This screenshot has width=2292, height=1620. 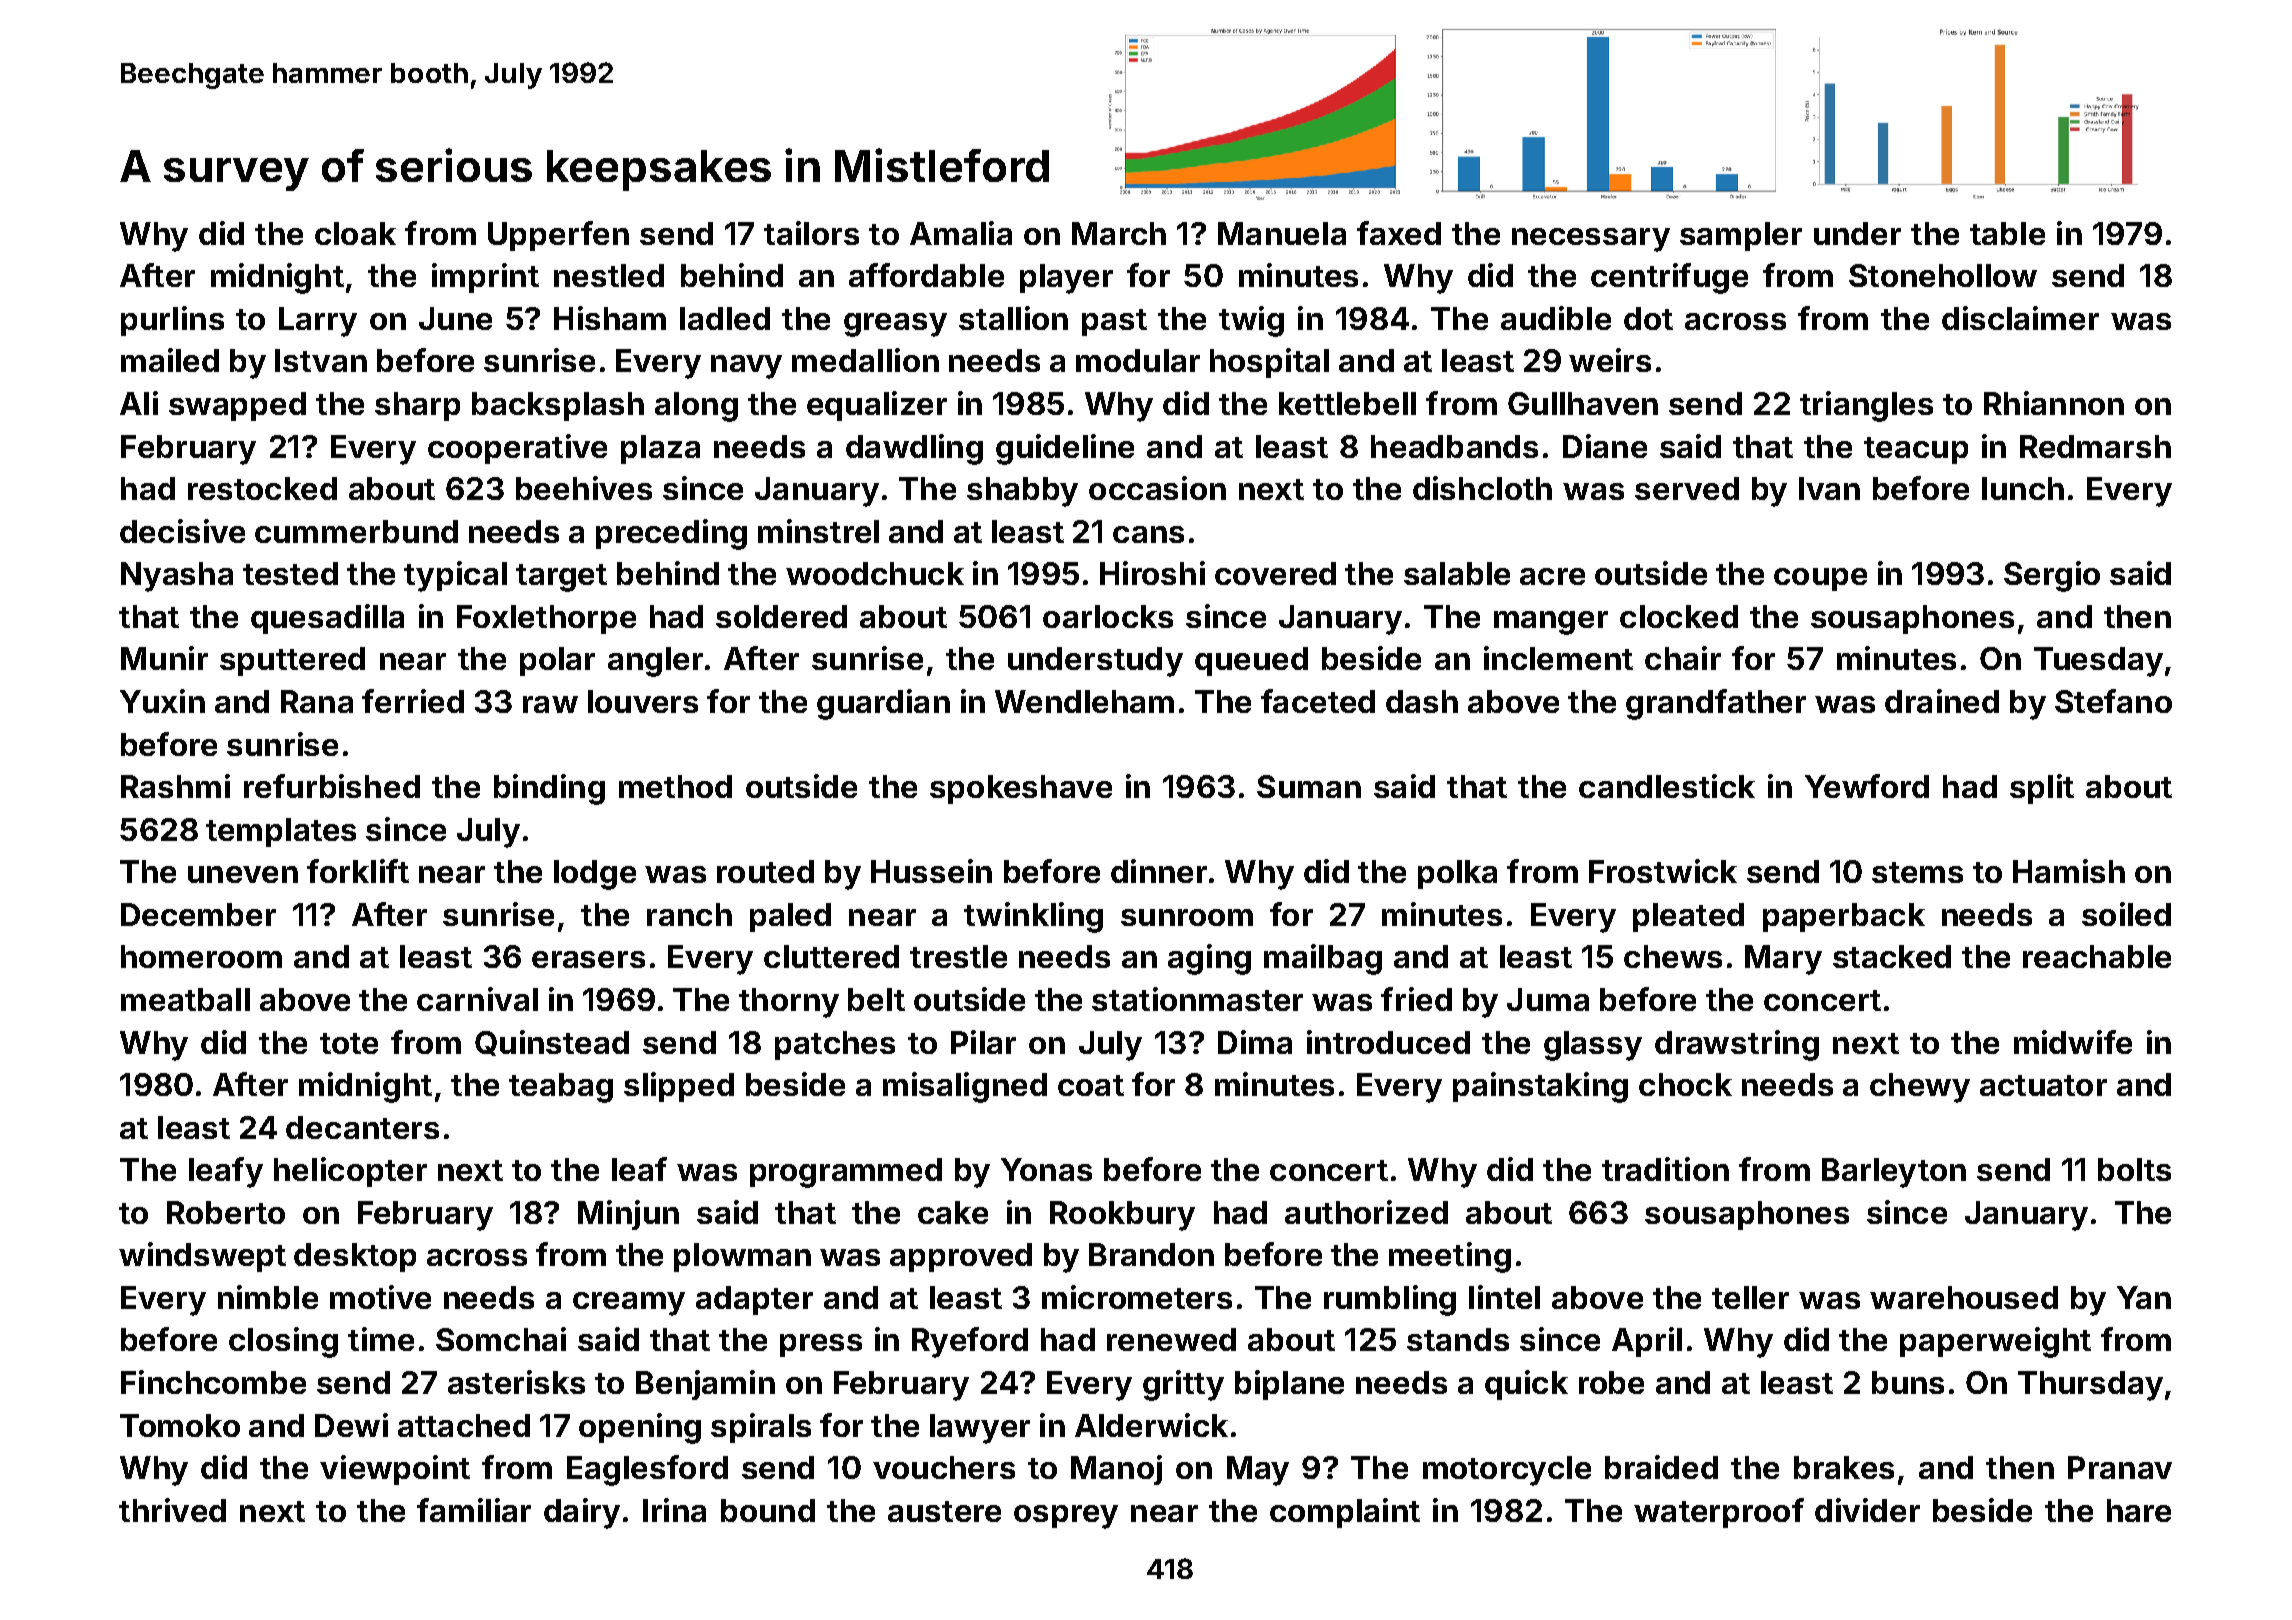 What do you see at coordinates (1741, 236) in the screenshot?
I see `sampler` at bounding box center [1741, 236].
